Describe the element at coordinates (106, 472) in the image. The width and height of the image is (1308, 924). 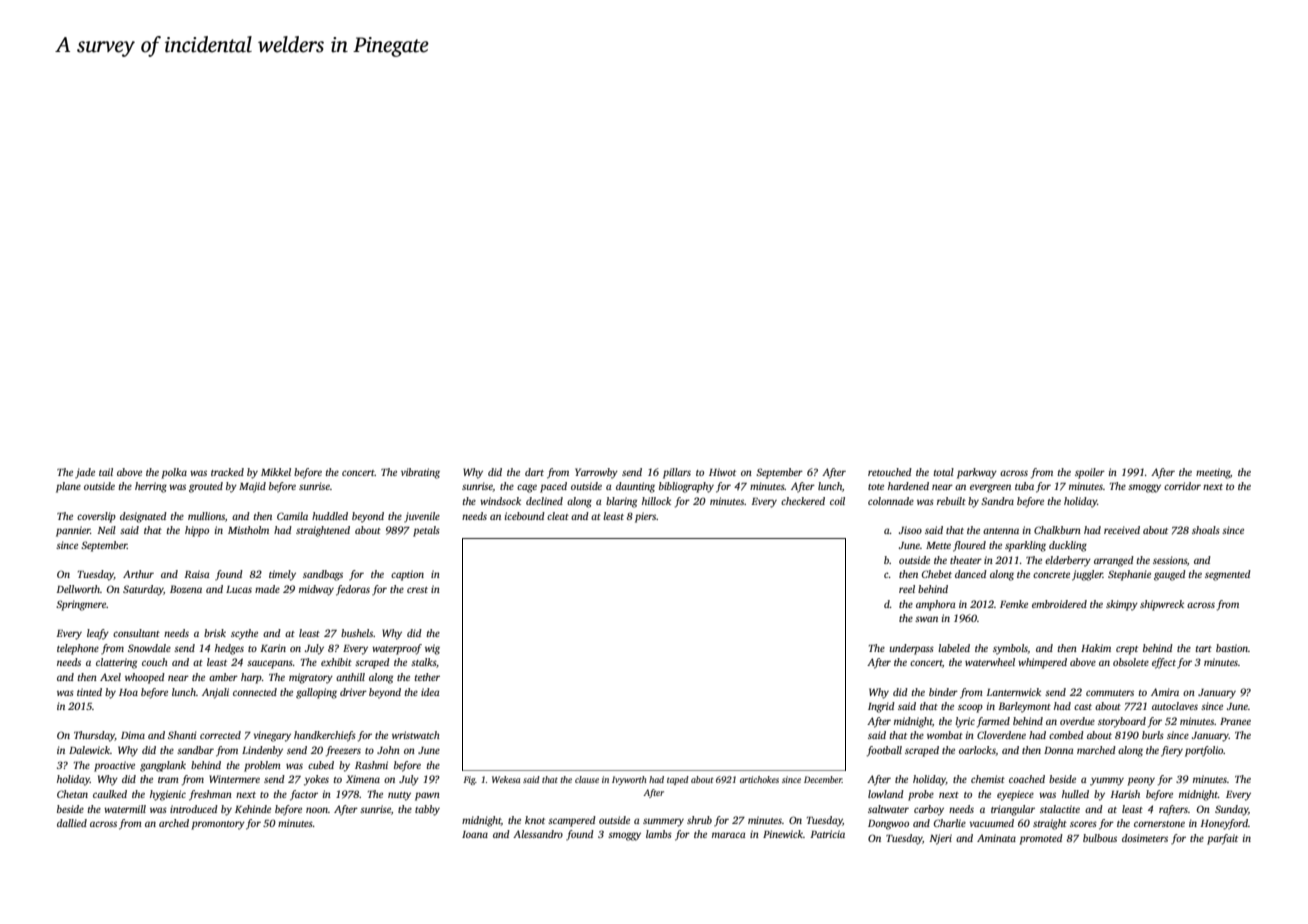
I see `tail` at that location.
